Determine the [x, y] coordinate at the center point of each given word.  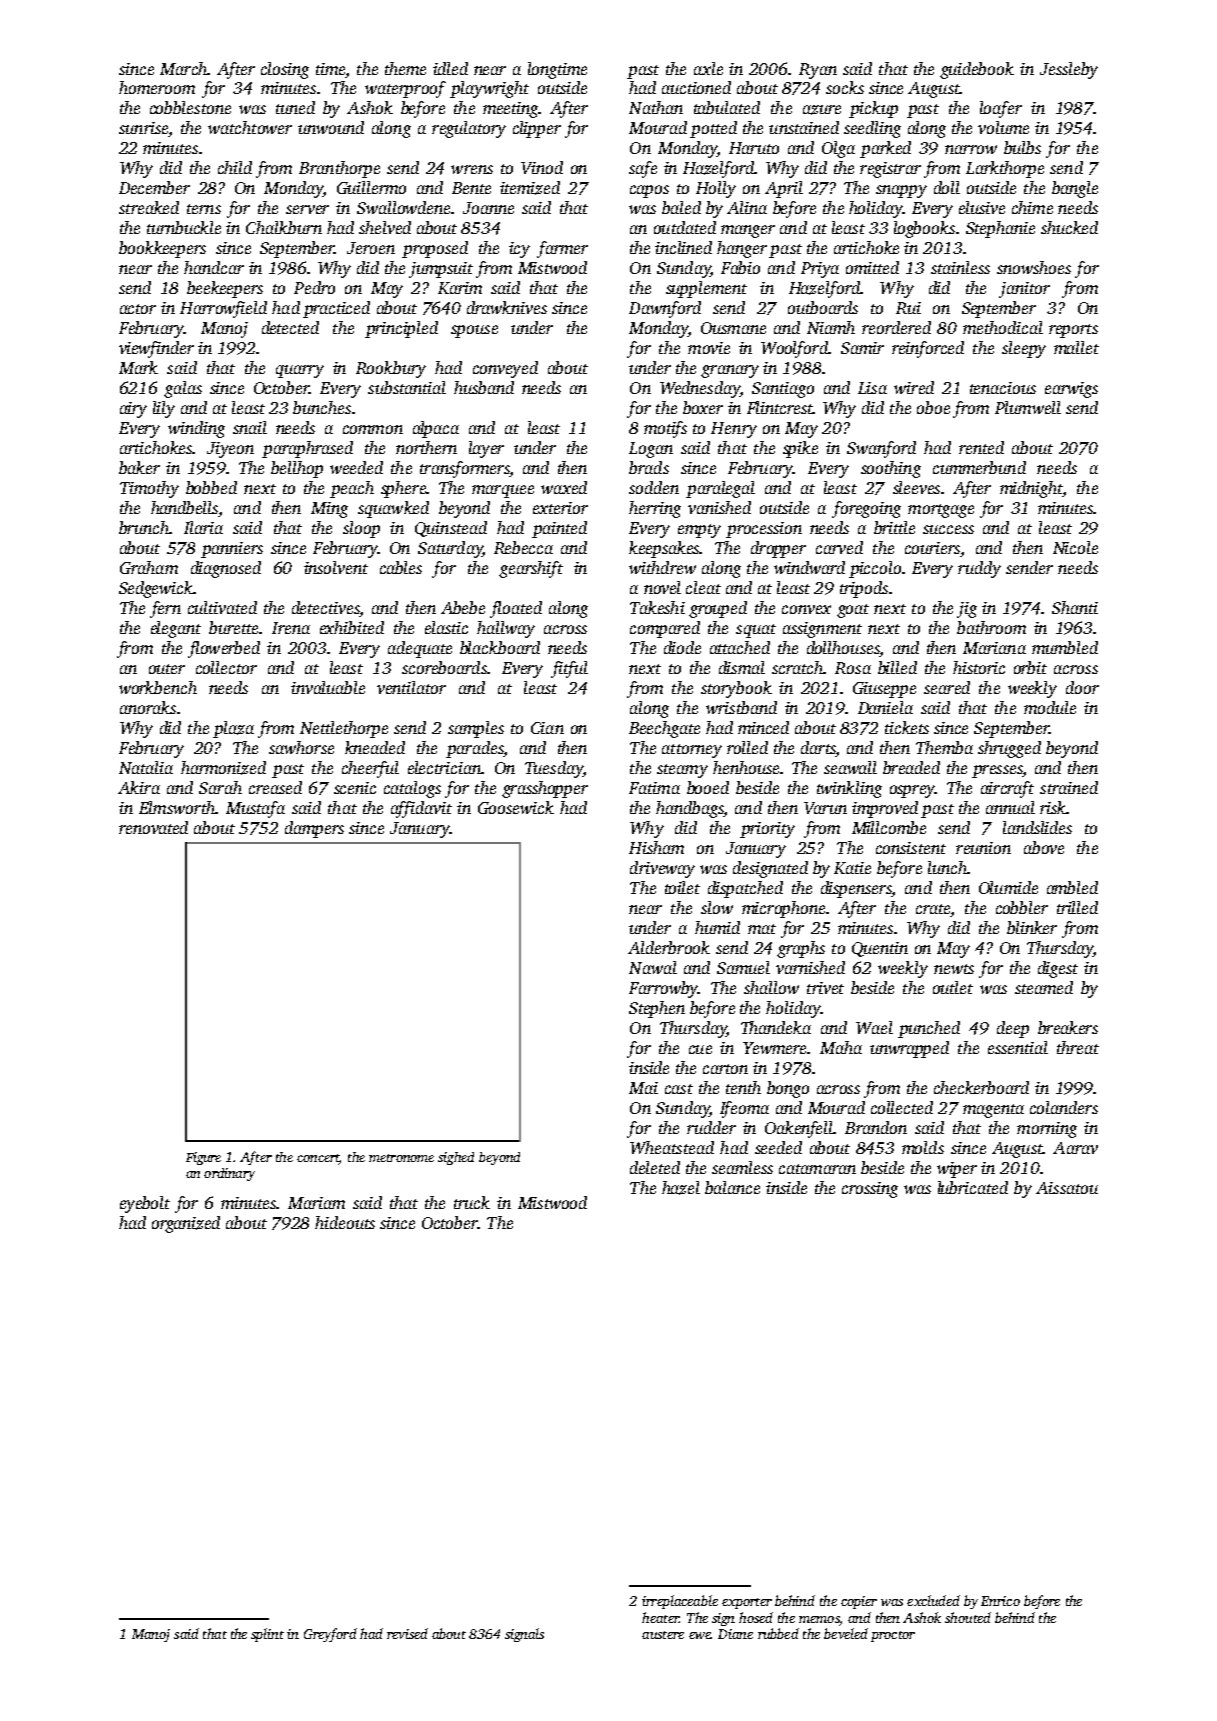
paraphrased [307, 449]
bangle [1075, 189]
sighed [456, 1158]
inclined [683, 247]
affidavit [421, 809]
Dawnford [665, 309]
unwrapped [909, 1049]
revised [407, 1633]
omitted [872, 267]
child [235, 167]
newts [954, 969]
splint [267, 1635]
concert [318, 1158]
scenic [355, 788]
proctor [893, 1636]
